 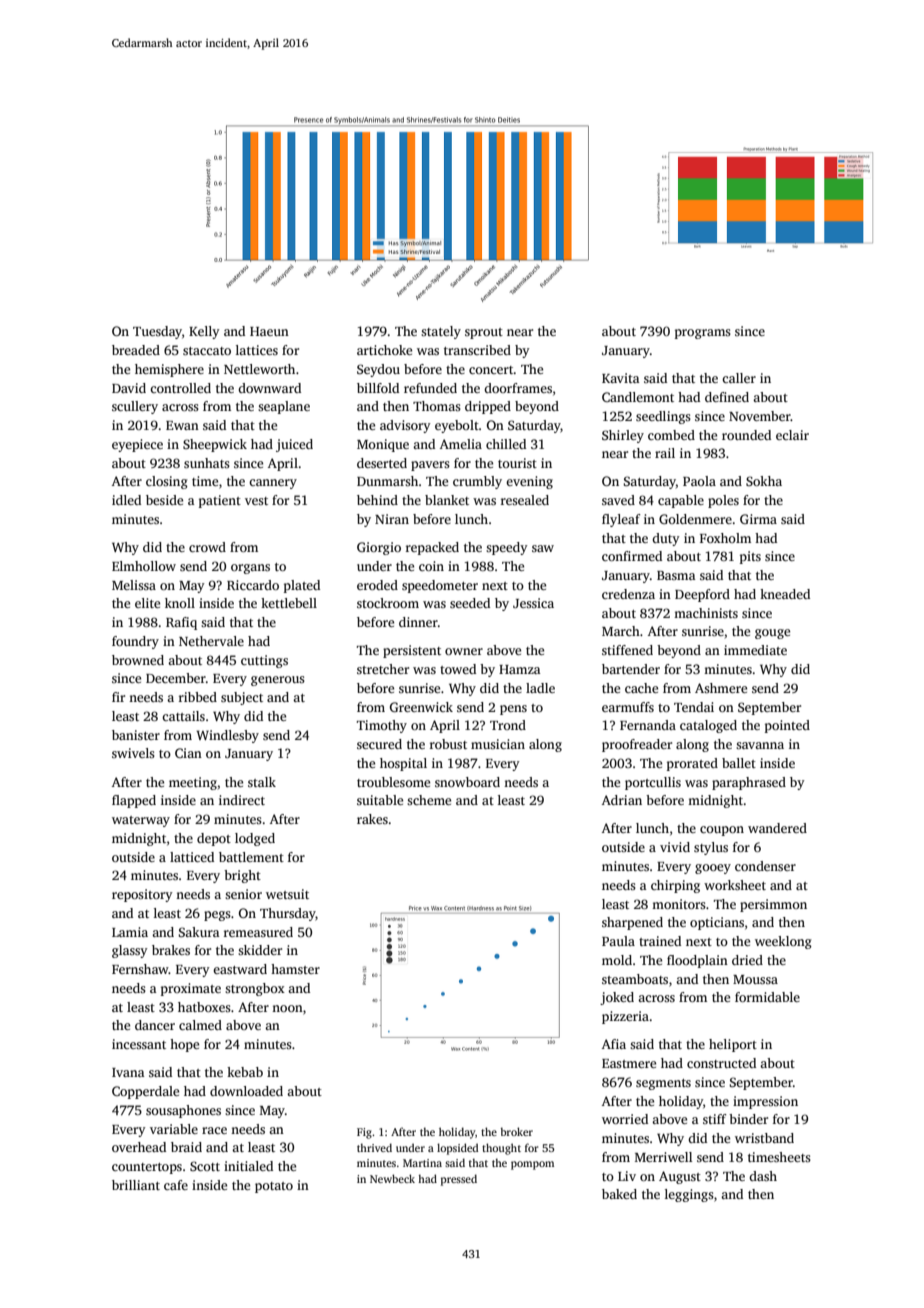 What do you see at coordinates (380, 800) in the screenshot?
I see `suitable` at bounding box center [380, 800].
